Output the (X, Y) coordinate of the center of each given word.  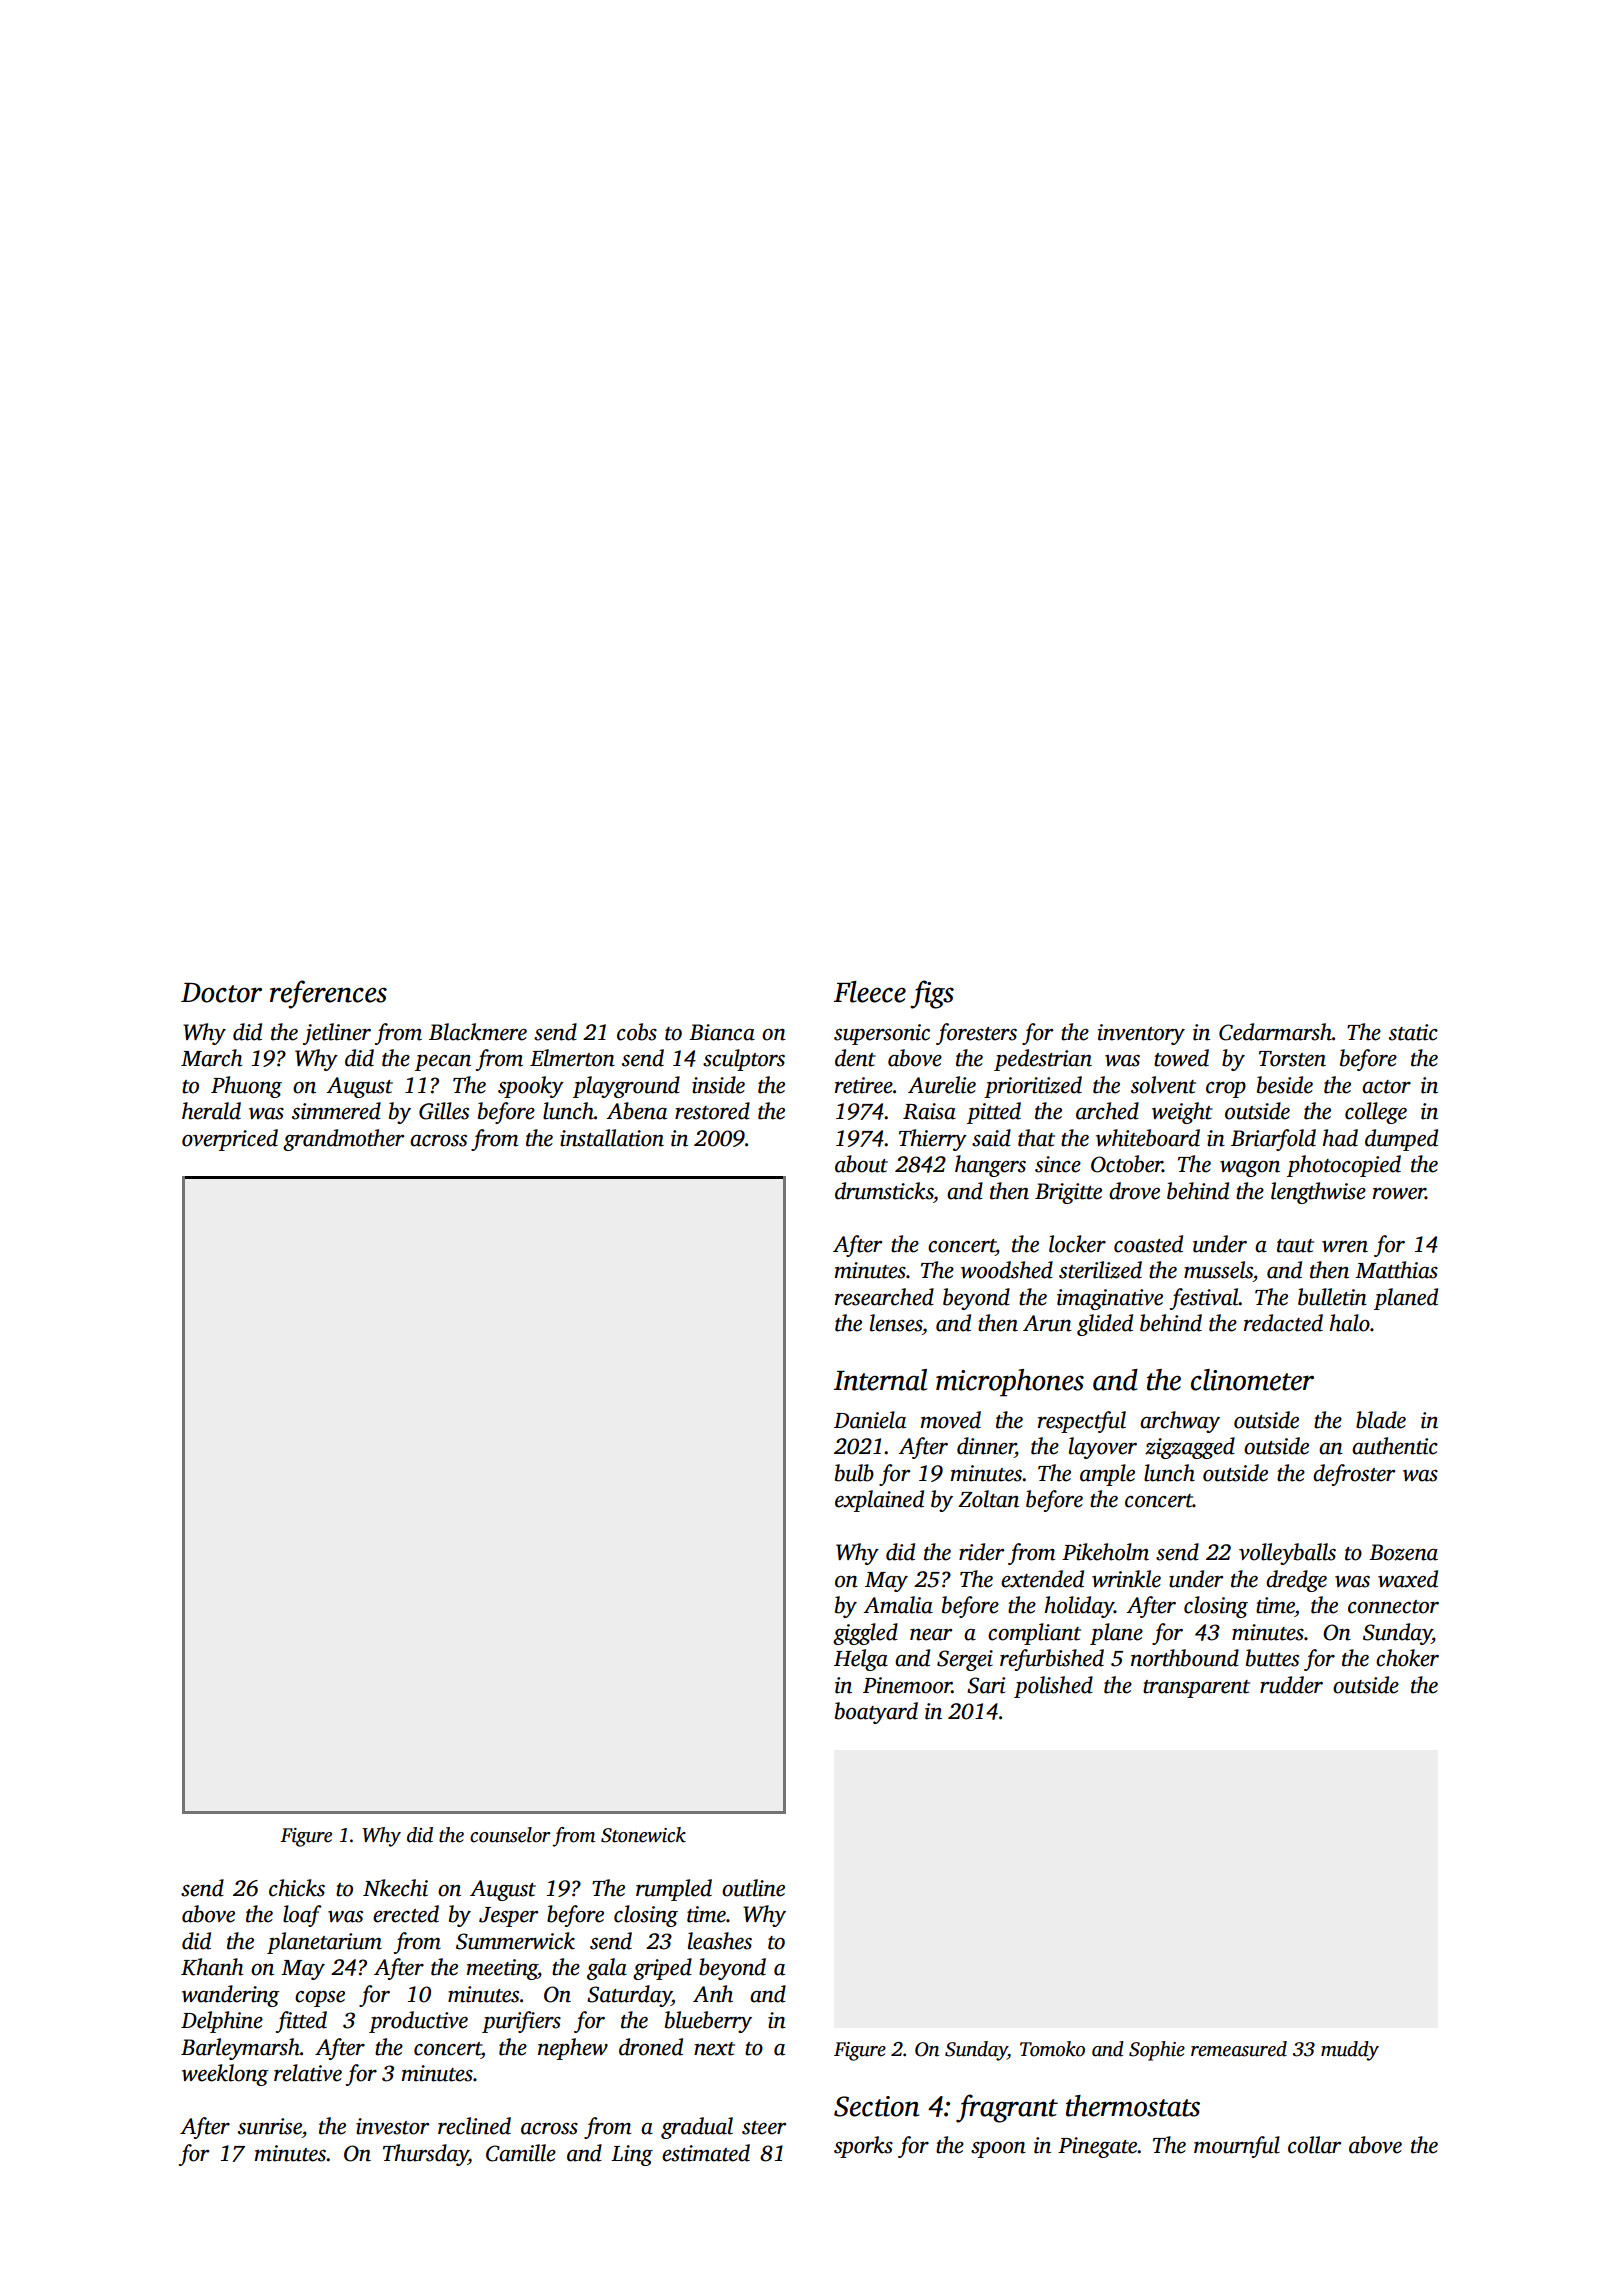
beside (1285, 1085)
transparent (1196, 1689)
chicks (297, 1888)
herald (211, 1111)
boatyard (876, 1713)
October (1127, 1164)
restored (712, 1111)
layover (1103, 1448)
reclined (474, 2126)
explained (879, 1501)
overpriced (230, 1140)
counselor (510, 1835)
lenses (896, 1323)
